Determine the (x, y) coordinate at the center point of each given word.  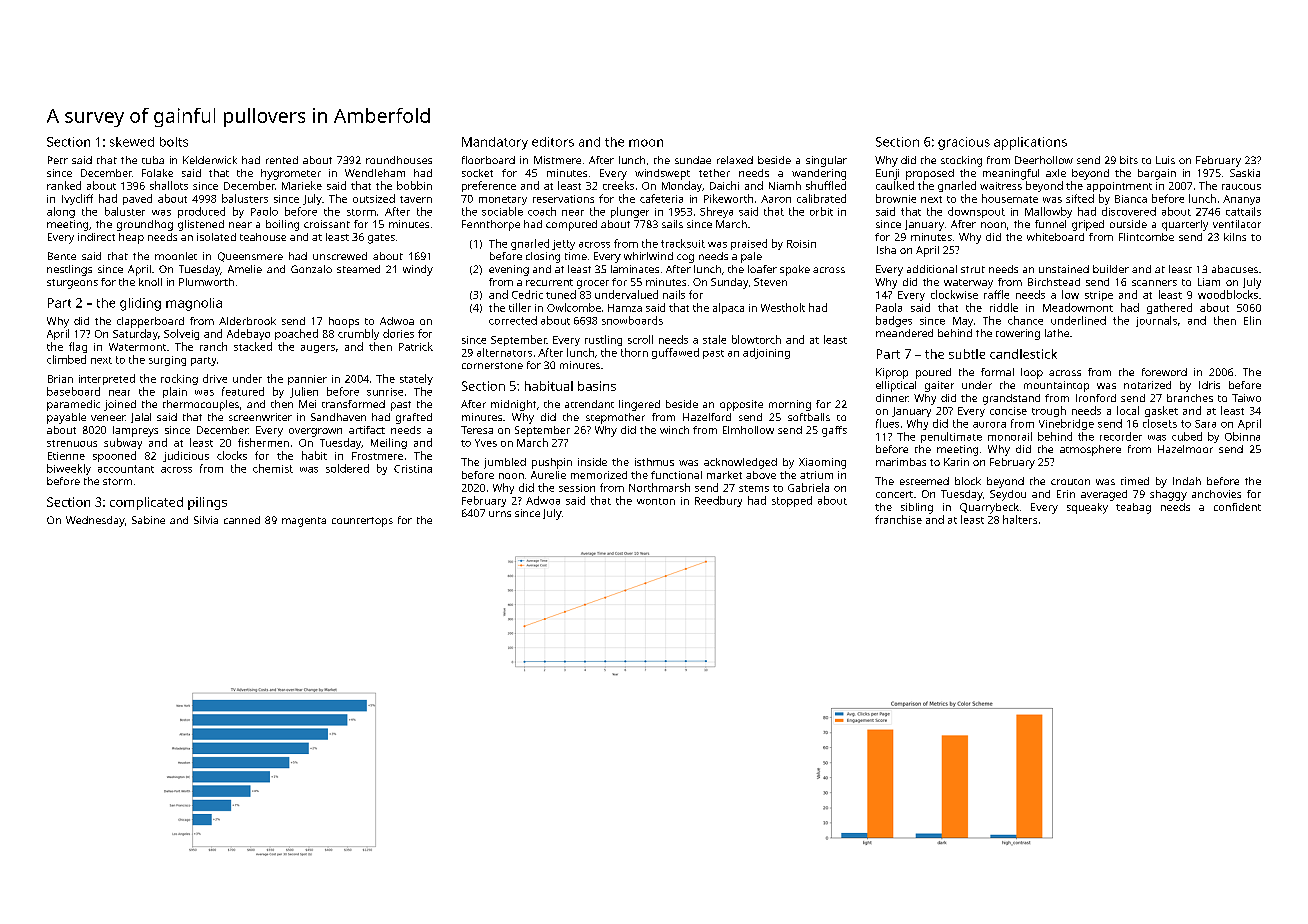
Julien (304, 392)
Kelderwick (210, 160)
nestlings (69, 270)
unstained (1064, 269)
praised (749, 244)
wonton (656, 501)
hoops (344, 322)
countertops (362, 522)
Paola (889, 307)
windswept (662, 174)
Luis (1165, 160)
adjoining (766, 353)
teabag (1133, 508)
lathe (1057, 333)
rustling (603, 340)
